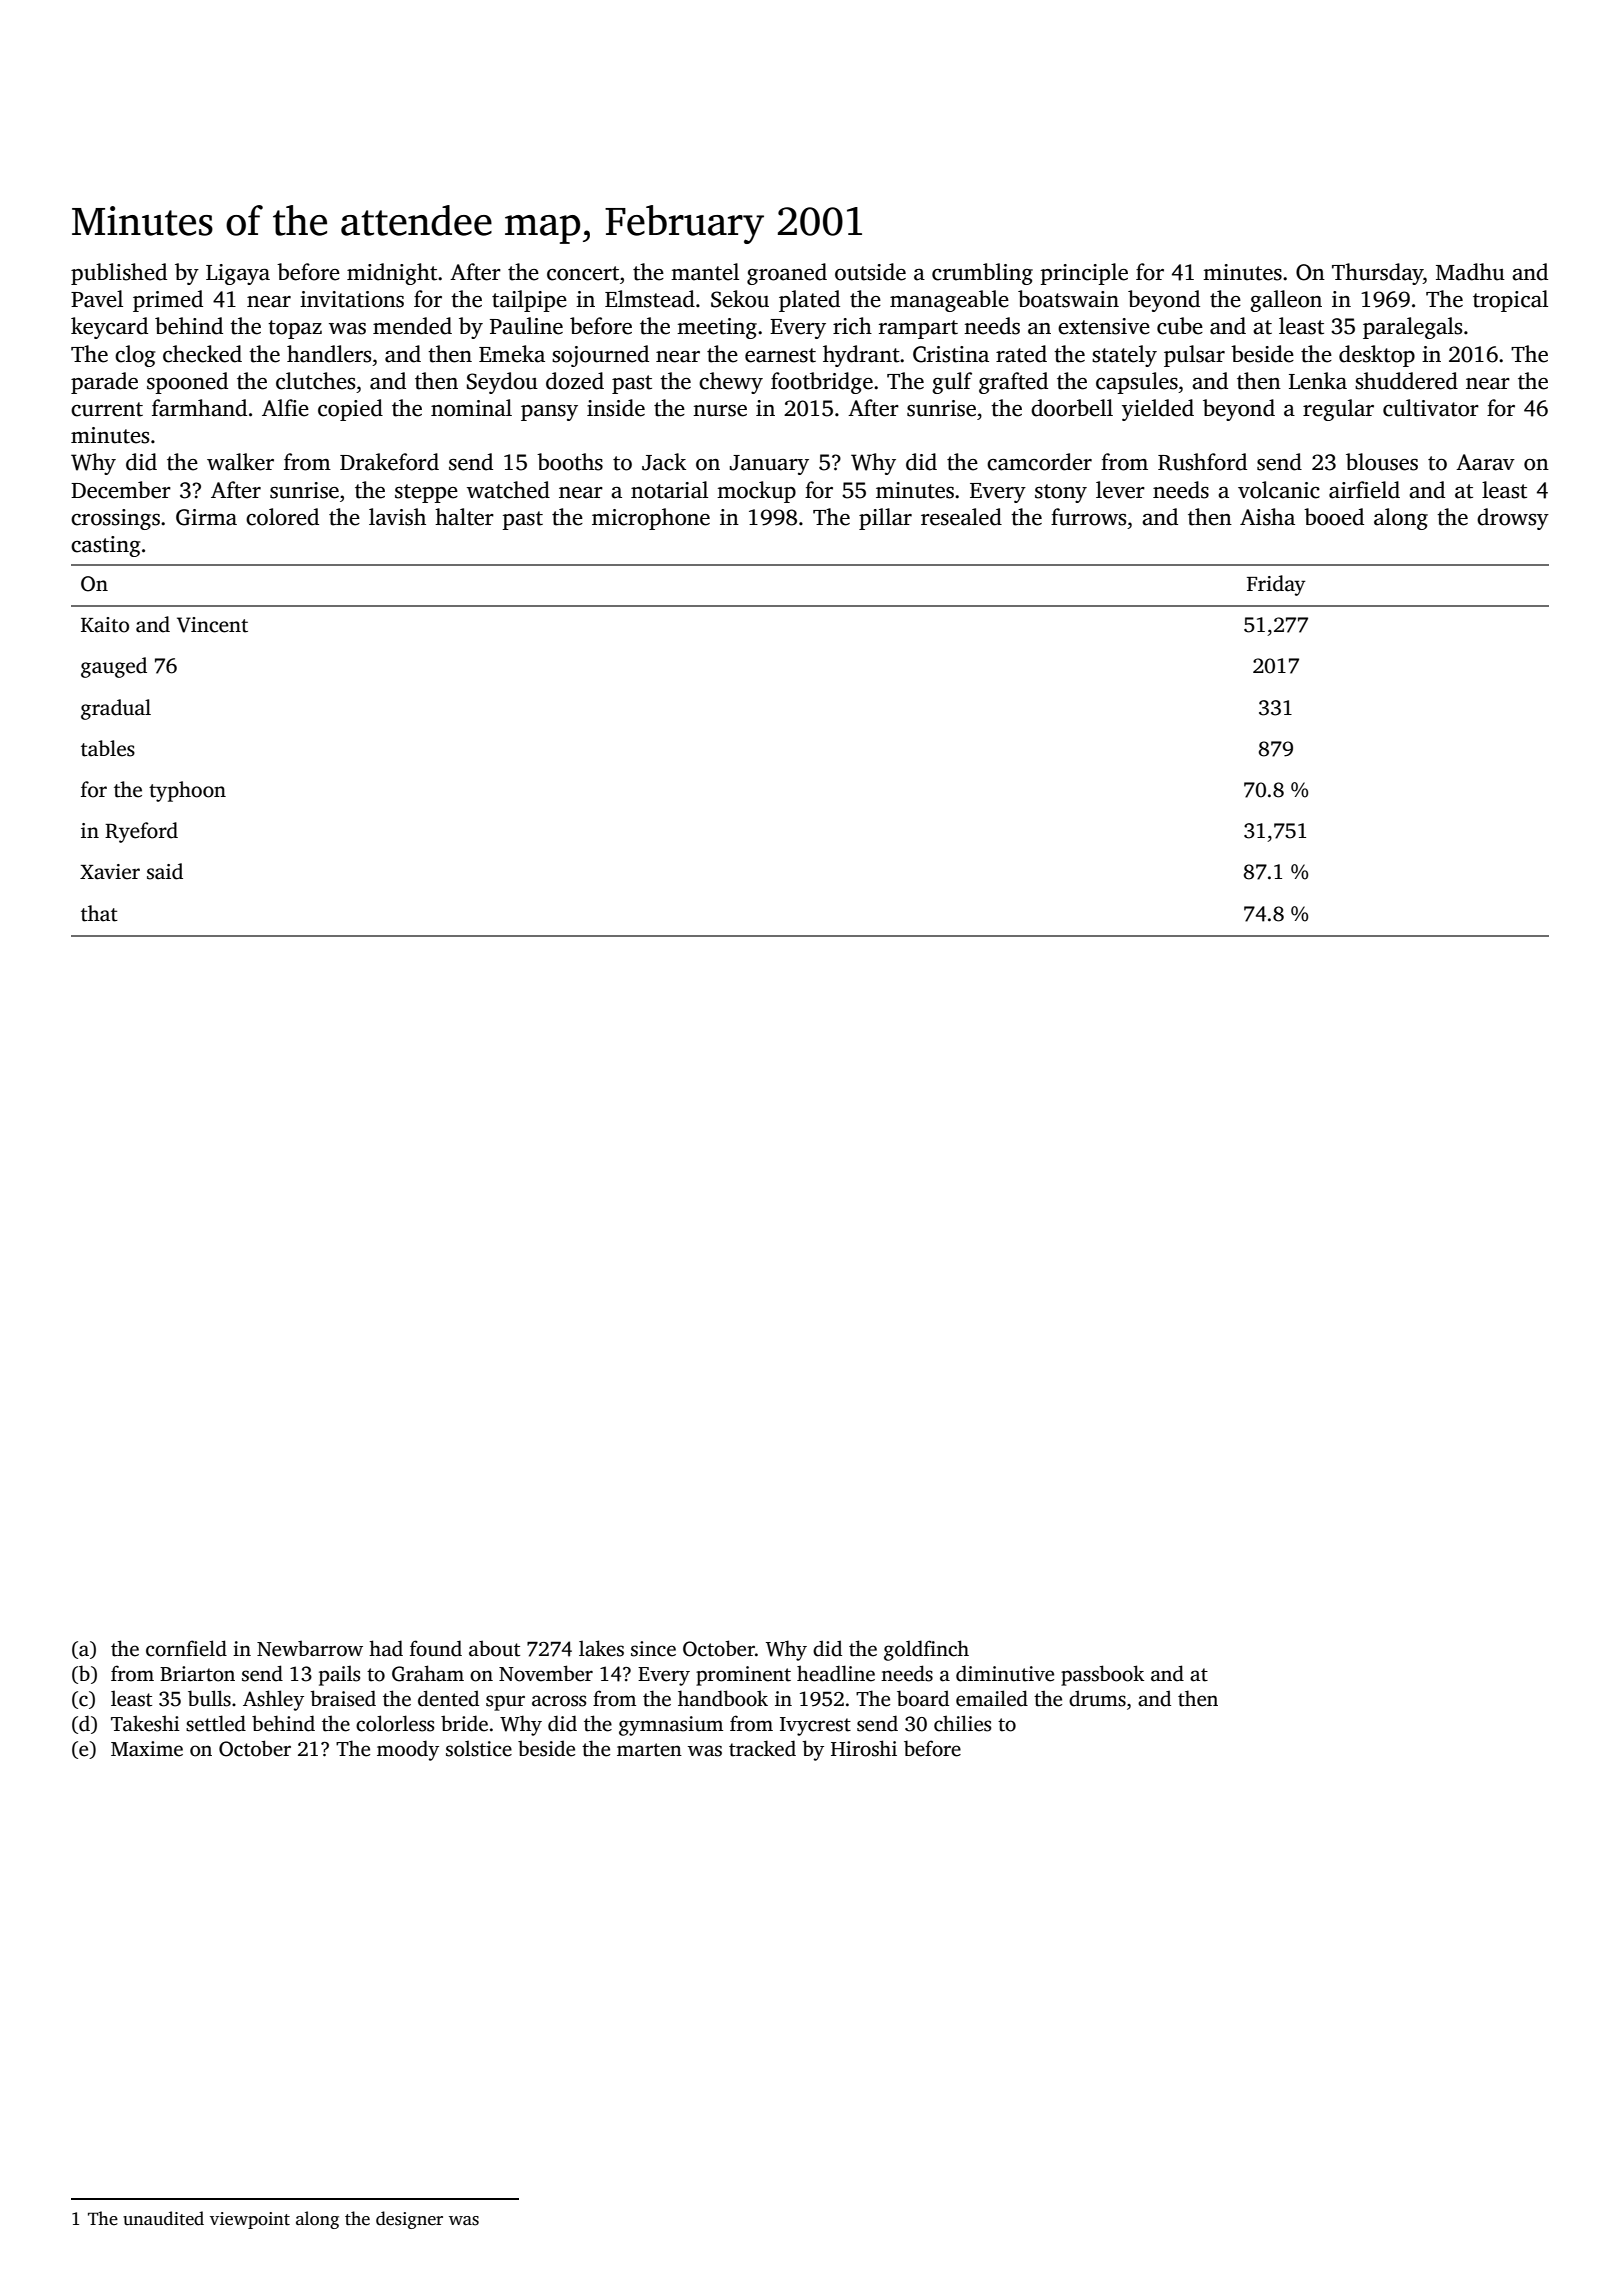  I want to click on passbook, so click(1102, 1675).
